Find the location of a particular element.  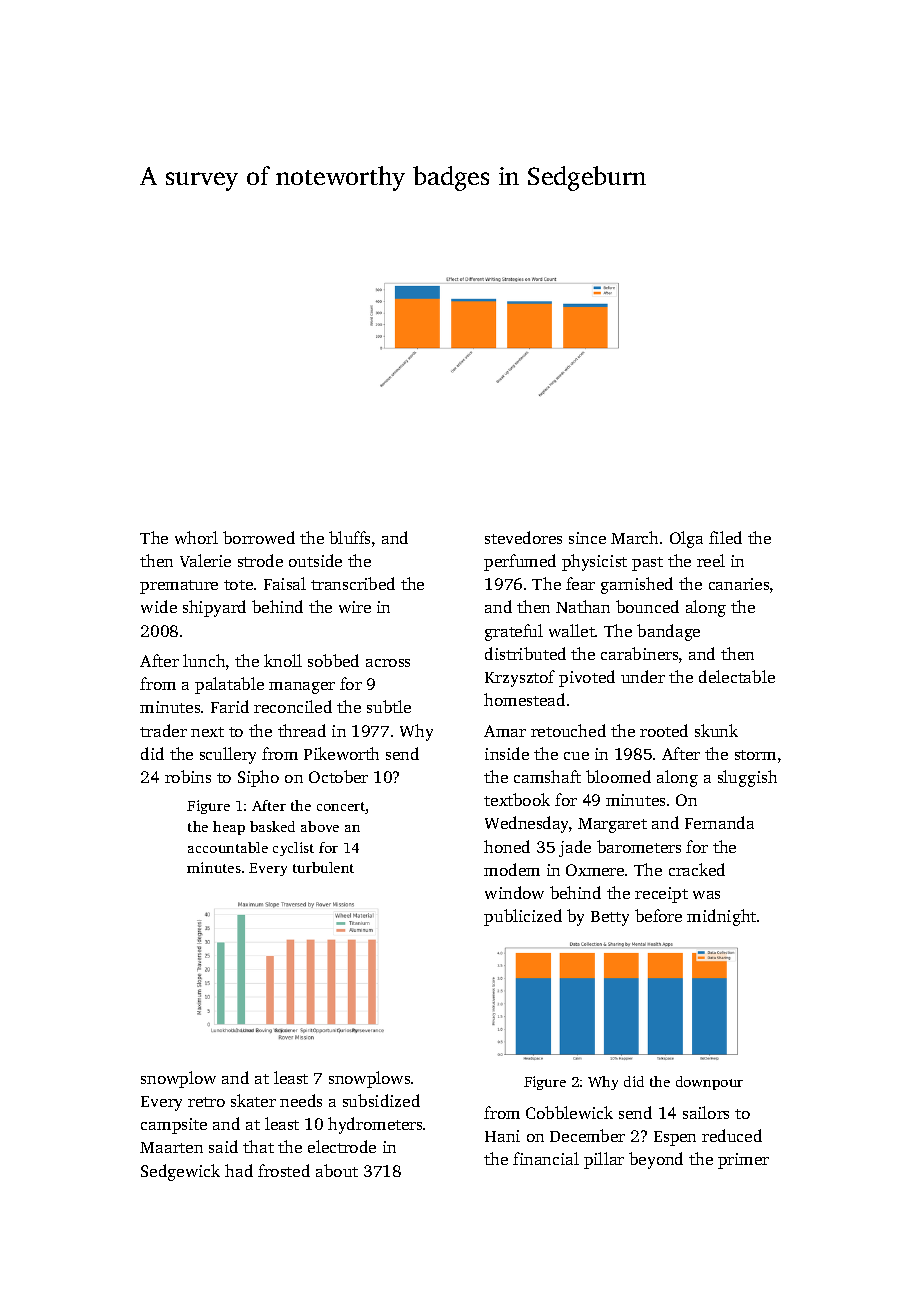

window is located at coordinates (514, 892).
